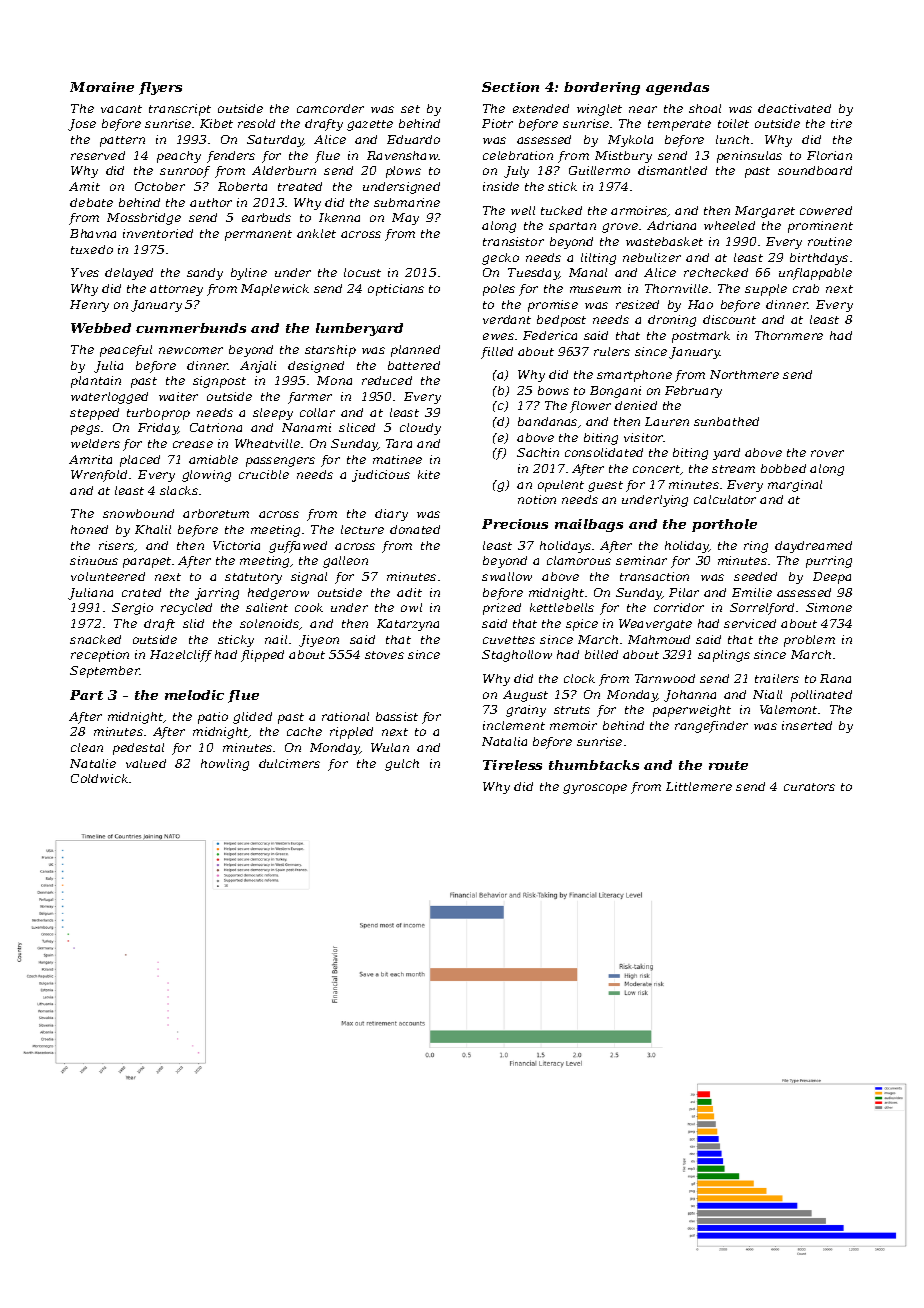 The image size is (924, 1308). Describe the element at coordinates (620, 228) in the image. I see `grove` at that location.
